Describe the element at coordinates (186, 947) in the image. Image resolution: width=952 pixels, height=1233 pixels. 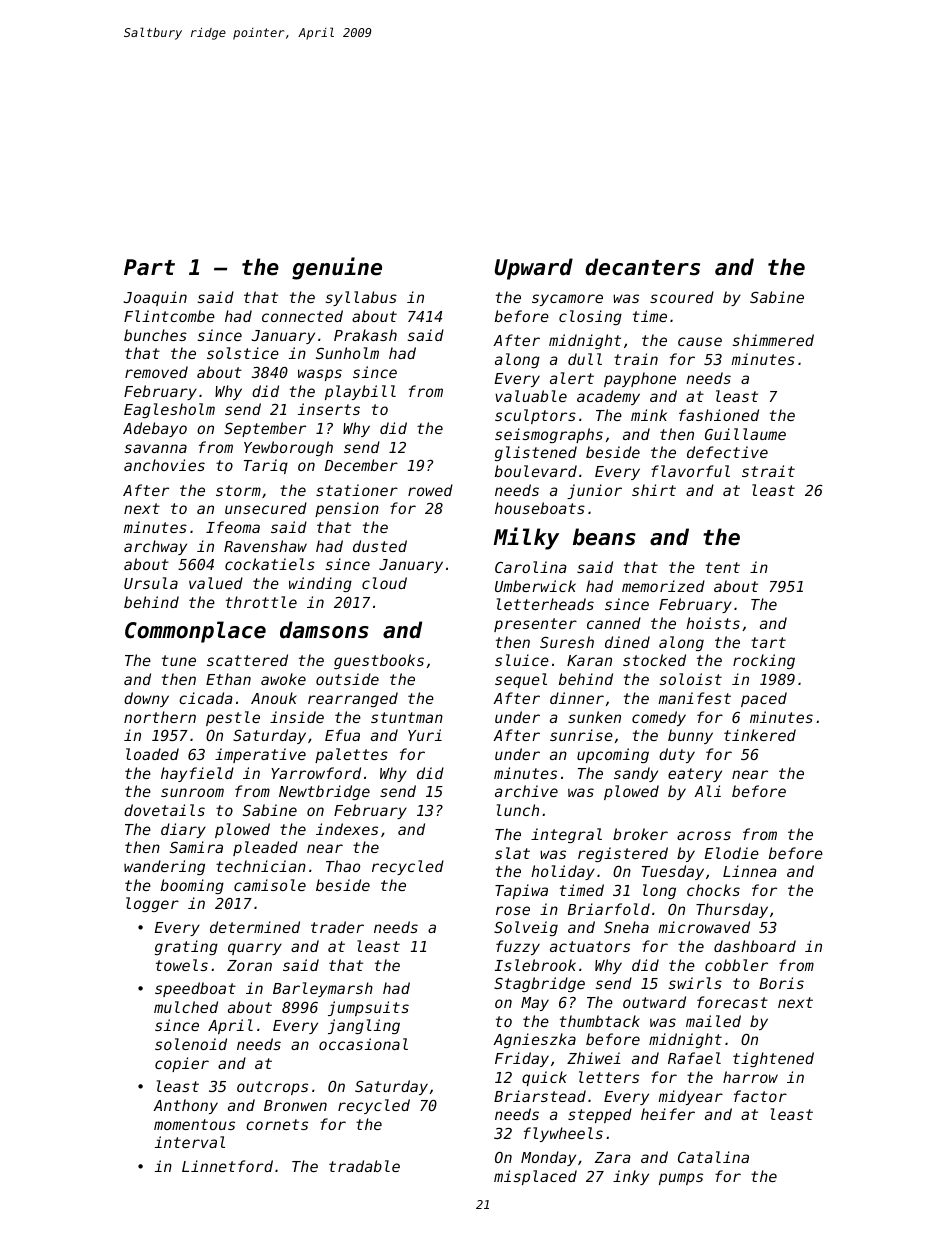
I see `grating` at that location.
